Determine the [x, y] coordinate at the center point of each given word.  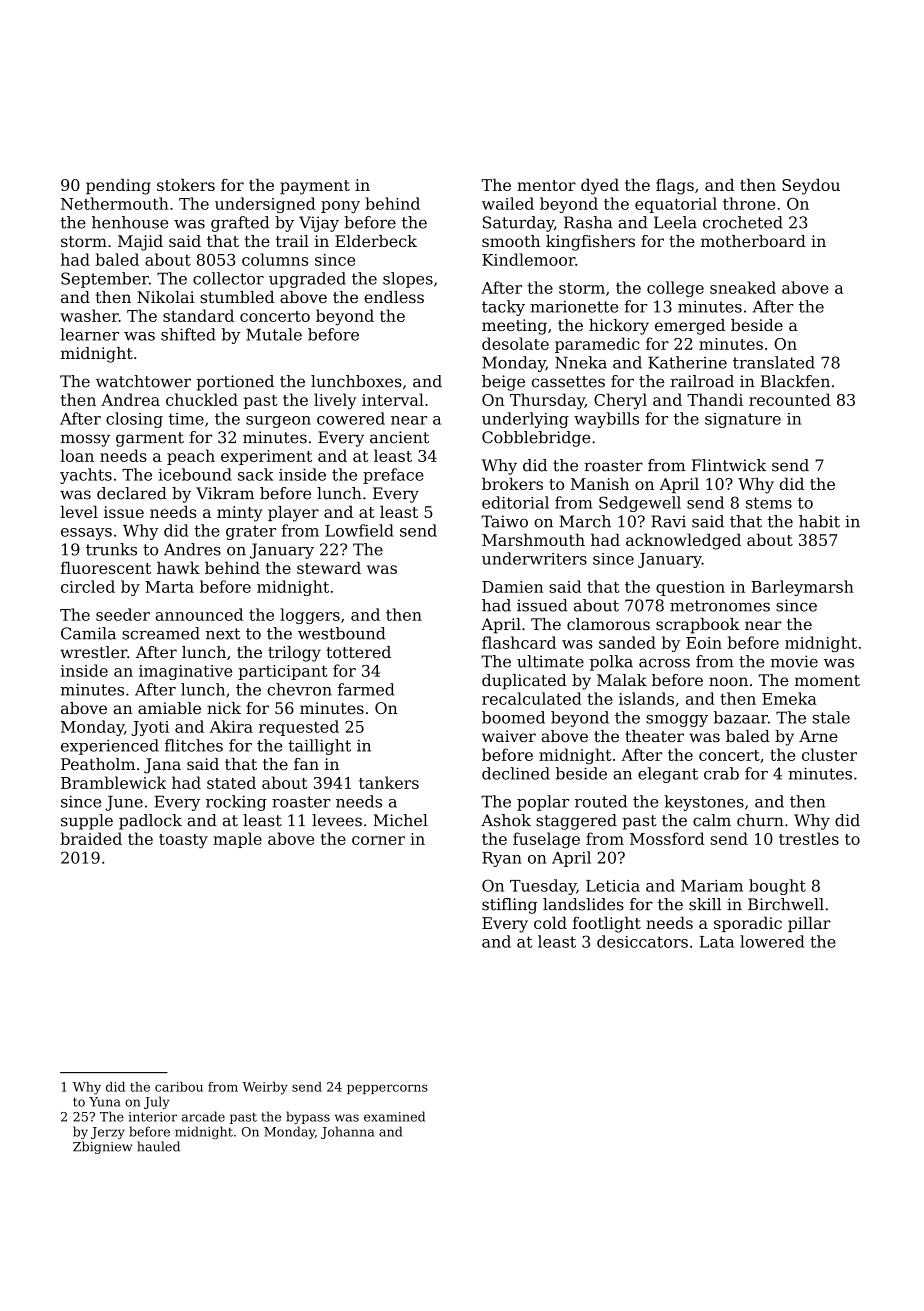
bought [777, 887]
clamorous [608, 624]
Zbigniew [102, 1147]
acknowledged [683, 541]
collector [228, 278]
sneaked [743, 287]
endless [394, 297]
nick [224, 708]
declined [516, 773]
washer [89, 315]
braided [91, 838]
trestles [809, 838]
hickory [619, 327]
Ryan [502, 859]
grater [251, 532]
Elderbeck [376, 241]
